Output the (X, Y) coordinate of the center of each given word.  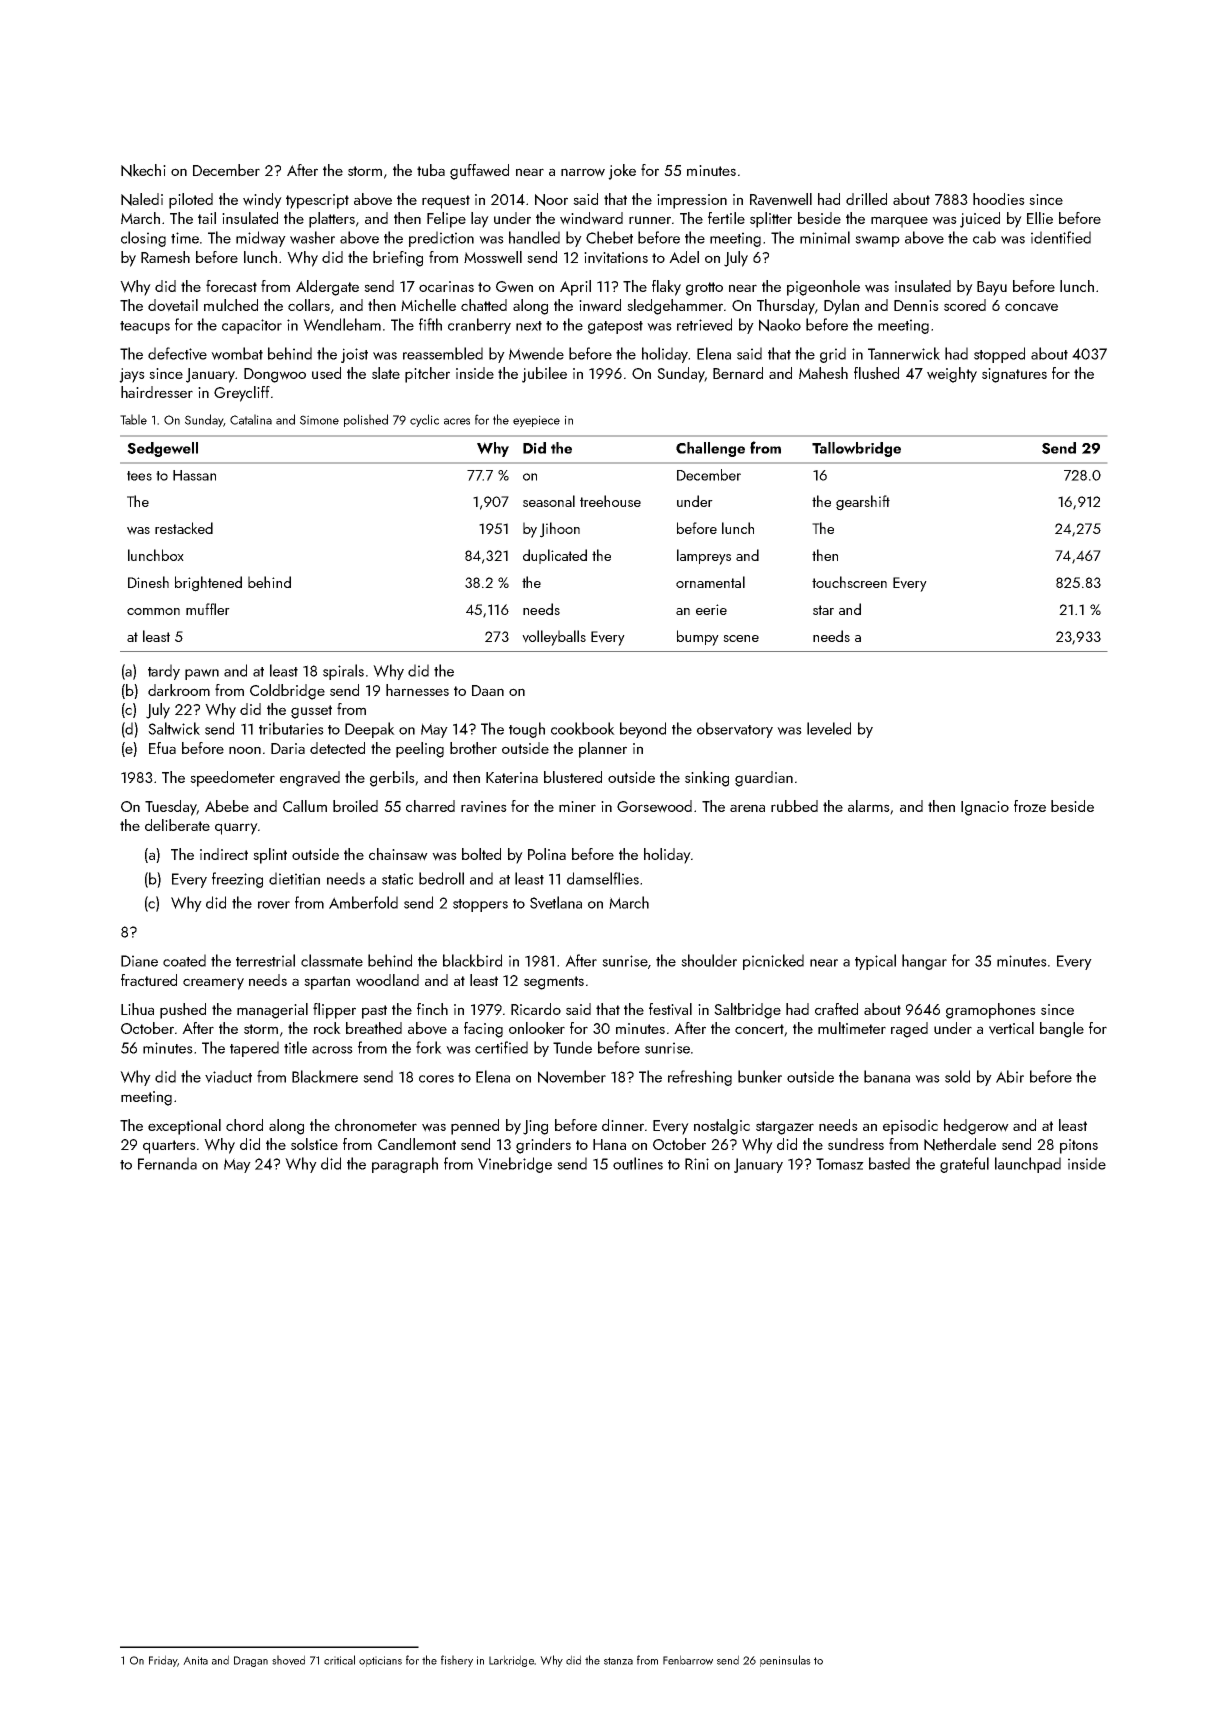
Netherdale (960, 1144)
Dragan (251, 1661)
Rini (697, 1164)
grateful (964, 1165)
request (446, 202)
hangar (924, 962)
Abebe (227, 806)
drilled (866, 199)
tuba (431, 170)
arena (747, 808)
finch (432, 1009)
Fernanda (167, 1163)
